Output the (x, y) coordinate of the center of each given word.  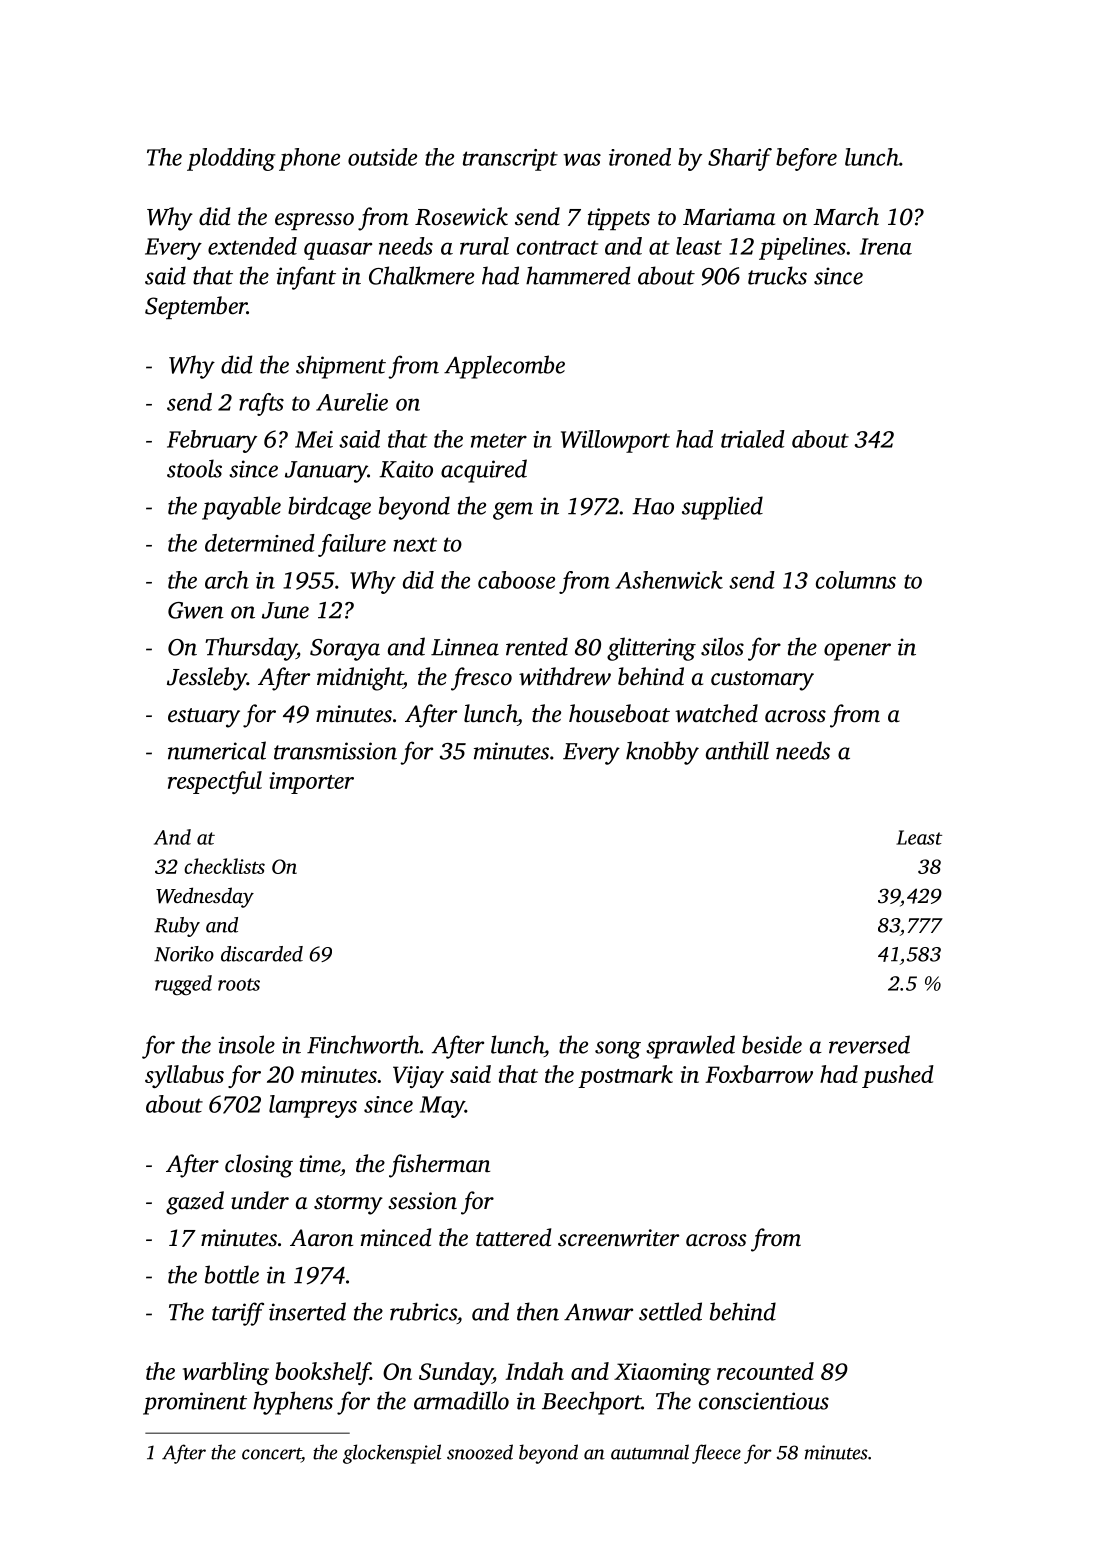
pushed (898, 1076)
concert (271, 1453)
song (618, 1050)
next (415, 544)
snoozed (480, 1452)
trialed (753, 439)
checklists (224, 866)
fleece (716, 1454)
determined (260, 543)
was (582, 159)
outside (382, 157)
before (806, 159)
